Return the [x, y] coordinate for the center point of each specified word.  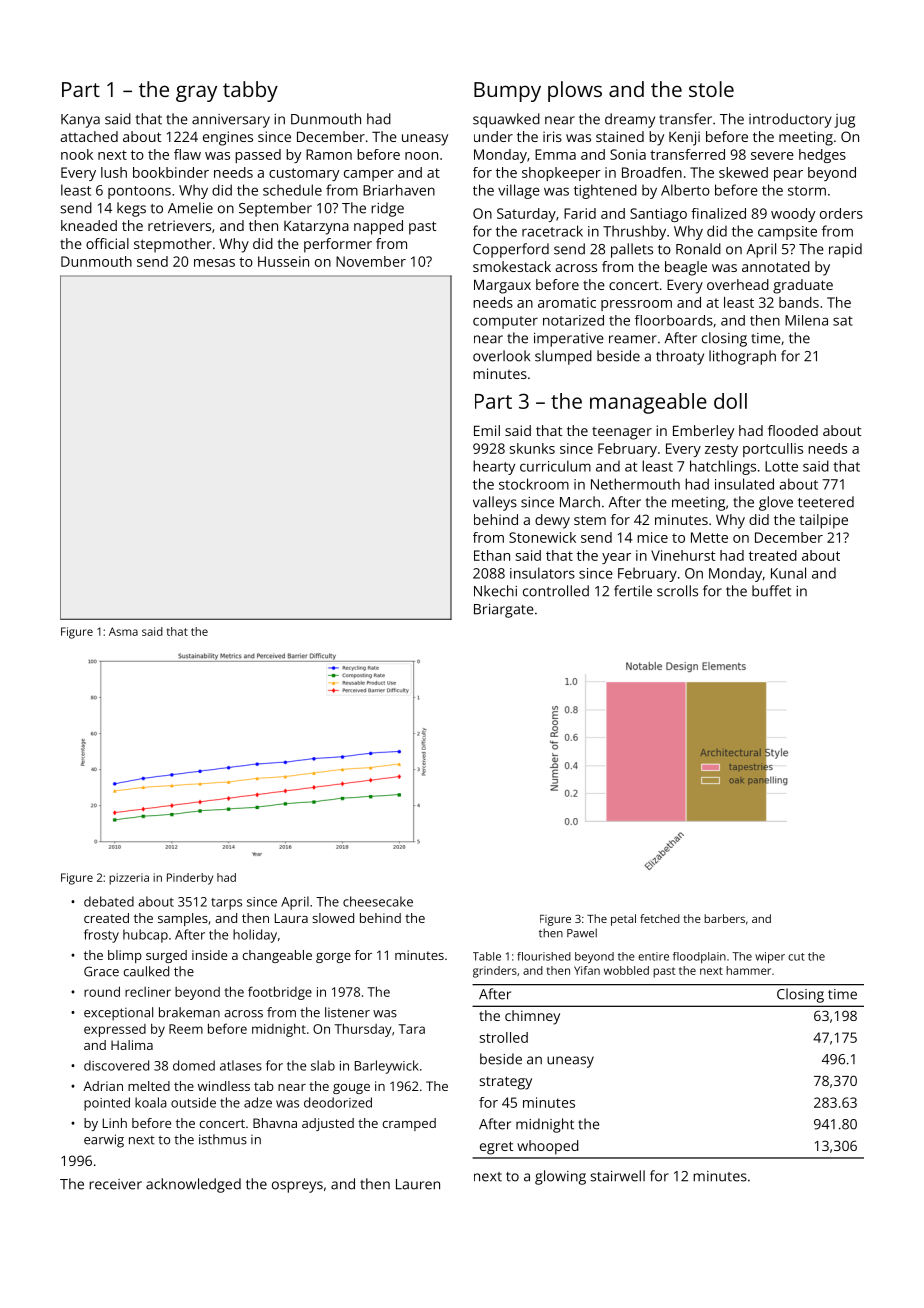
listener [347, 1012]
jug [844, 121]
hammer [748, 970]
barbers [724, 918]
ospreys [297, 1187]
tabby [250, 91]
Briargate [504, 611]
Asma [123, 631]
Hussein [283, 261]
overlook [501, 356]
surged [166, 956]
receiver [115, 1184]
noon [421, 156]
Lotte [781, 466]
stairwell [617, 1176]
